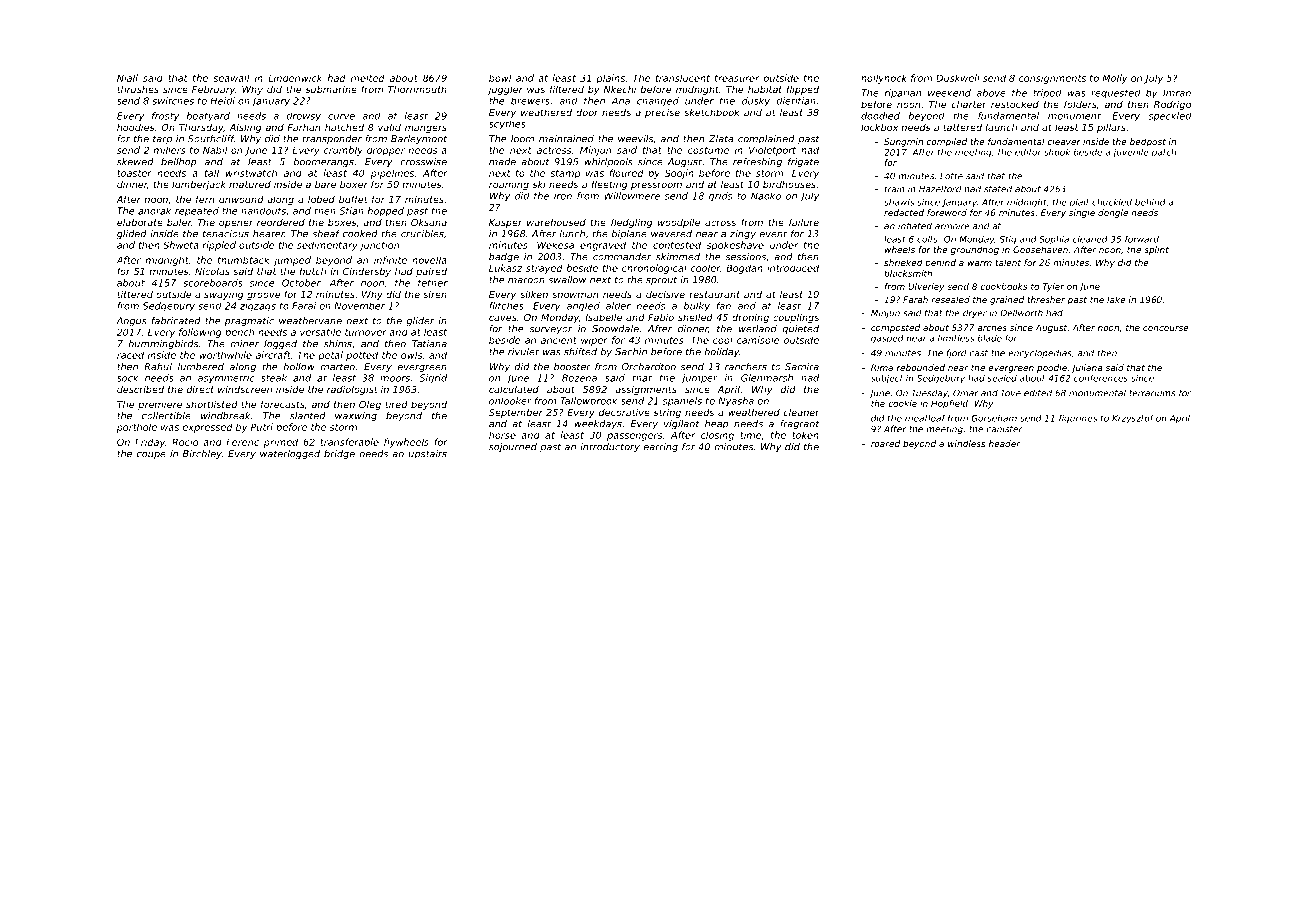 The image size is (1308, 924). I want to click on Lotte, so click(951, 176).
